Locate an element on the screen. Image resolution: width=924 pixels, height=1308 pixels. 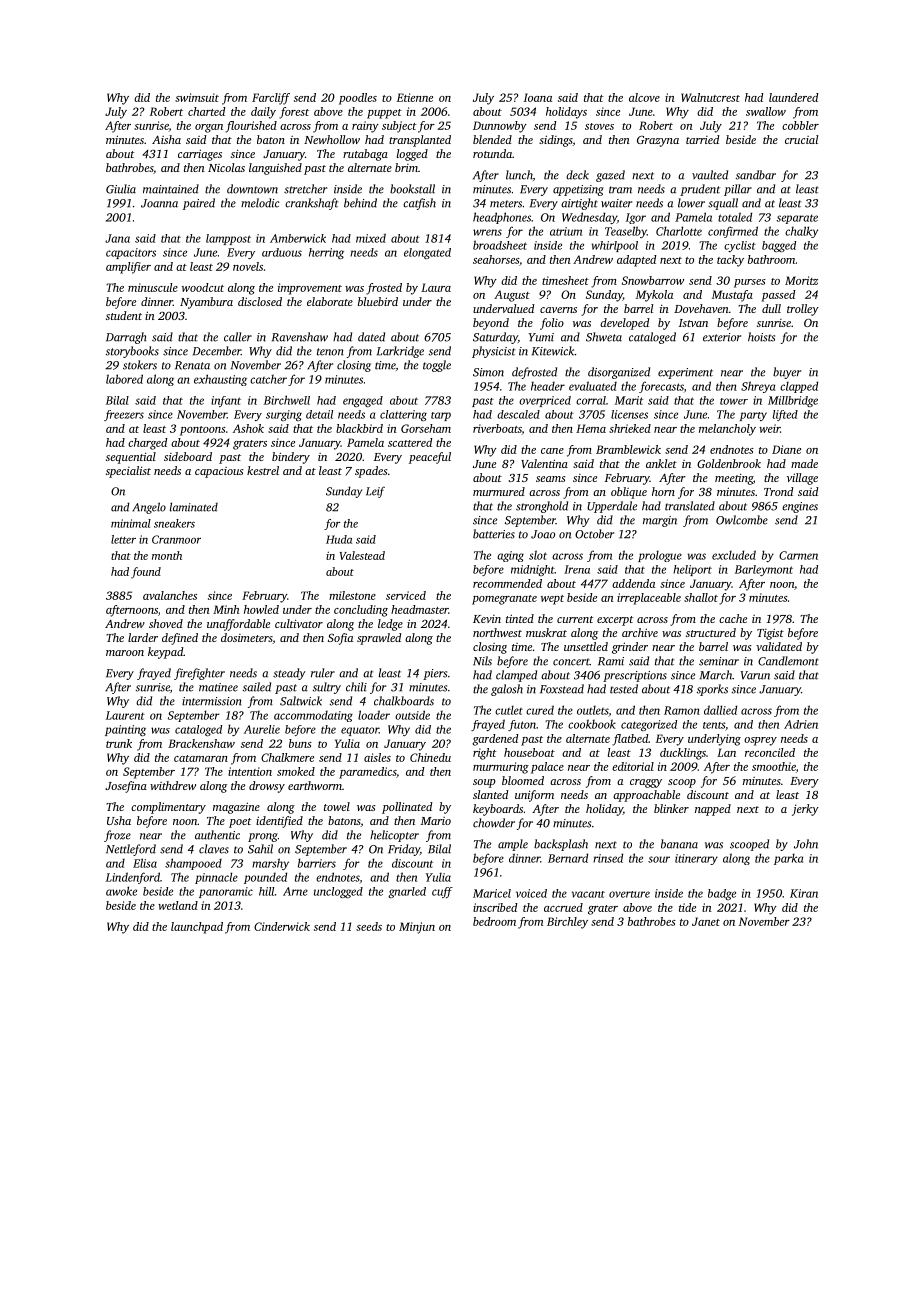
editorial is located at coordinates (633, 766).
